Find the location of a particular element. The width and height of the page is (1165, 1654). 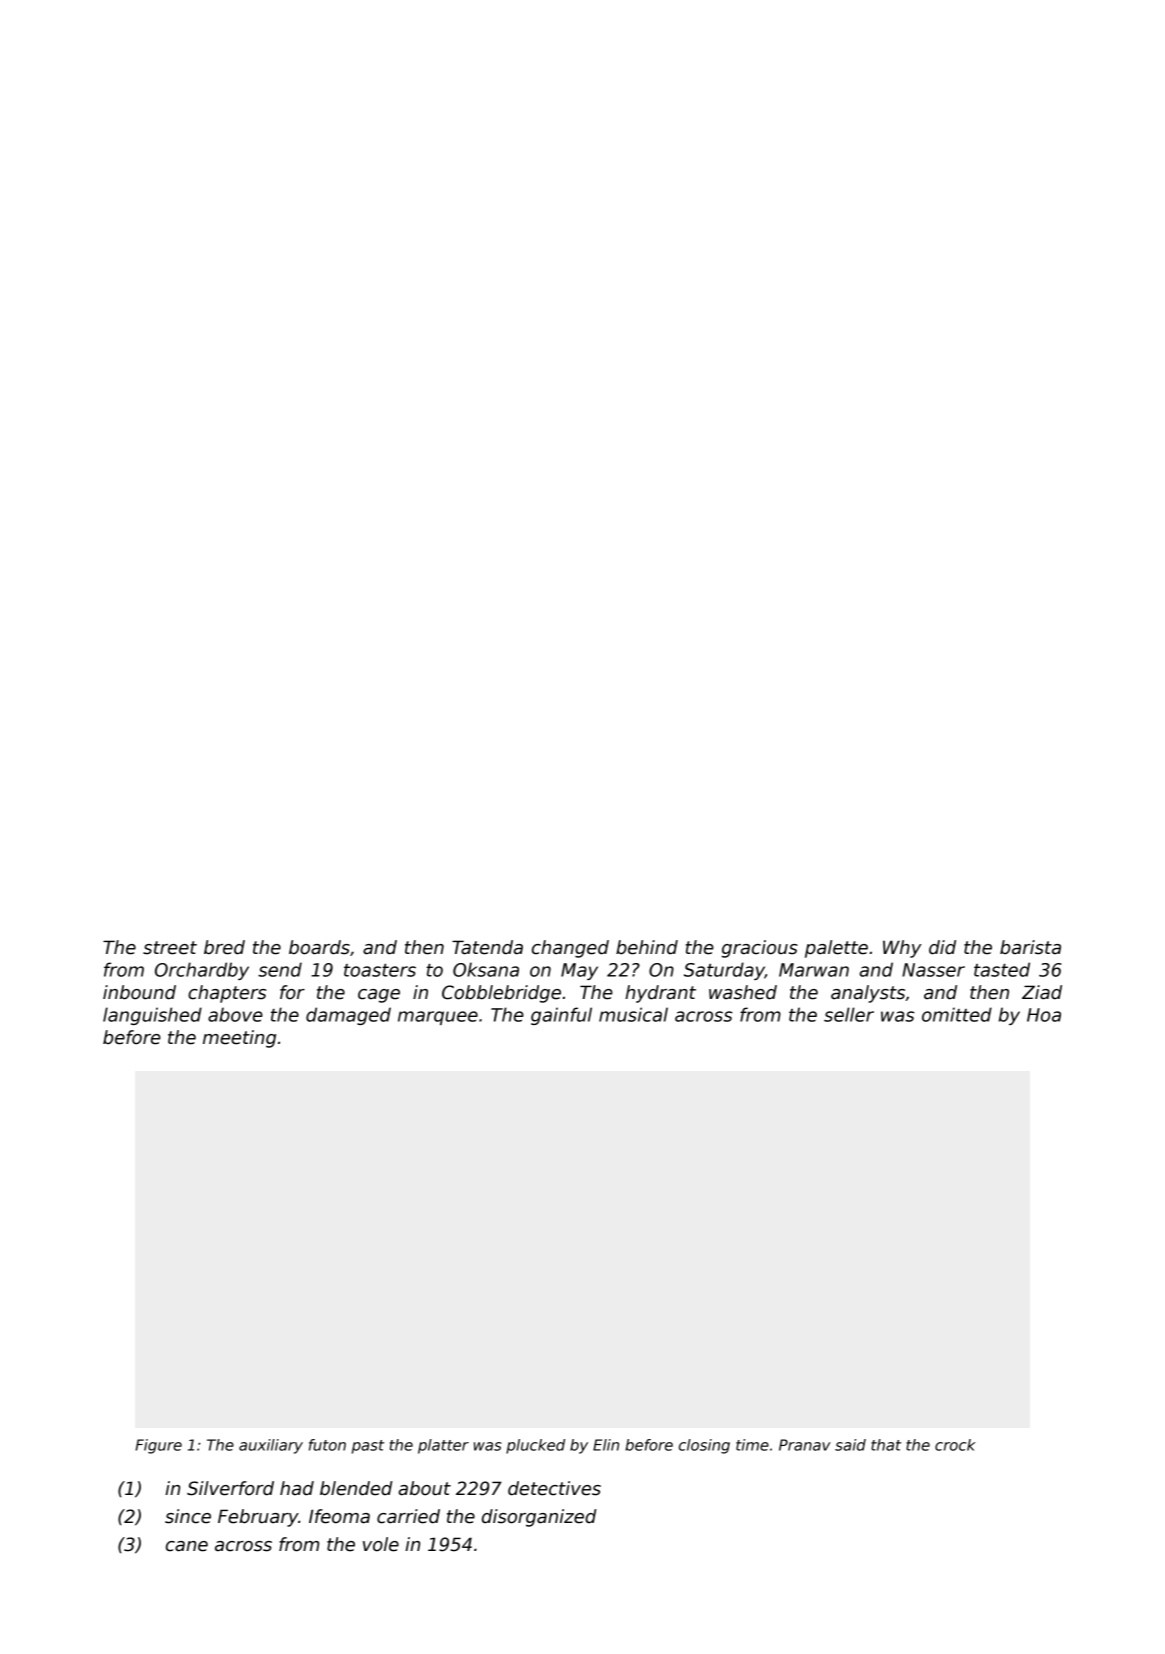

platter is located at coordinates (443, 1446).
